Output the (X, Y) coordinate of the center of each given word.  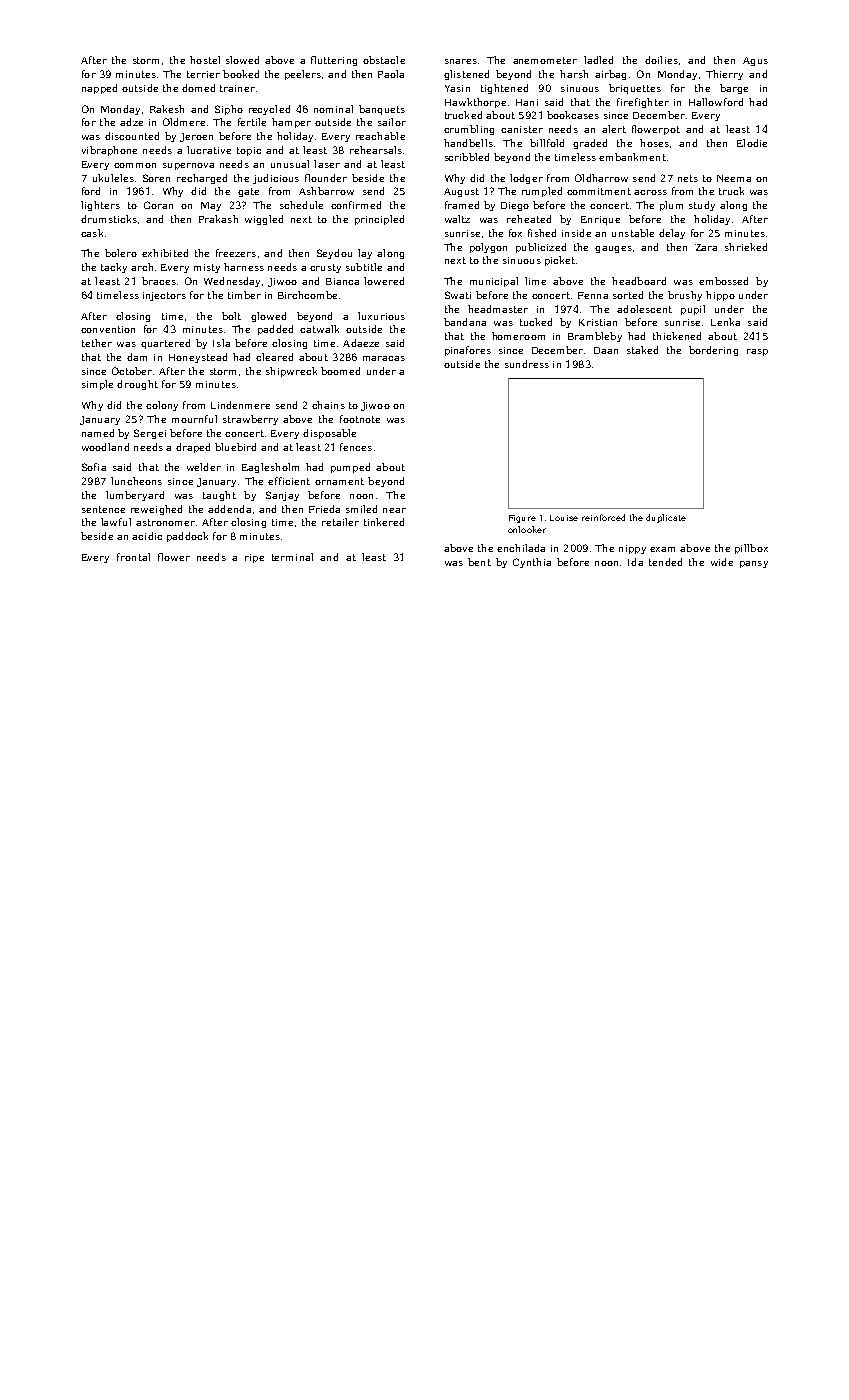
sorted (628, 295)
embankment (632, 157)
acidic (147, 536)
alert (614, 129)
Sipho (229, 110)
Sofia (94, 467)
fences (356, 447)
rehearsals (376, 150)
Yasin (457, 88)
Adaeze (361, 343)
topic (249, 151)
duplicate (666, 518)
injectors (164, 296)
